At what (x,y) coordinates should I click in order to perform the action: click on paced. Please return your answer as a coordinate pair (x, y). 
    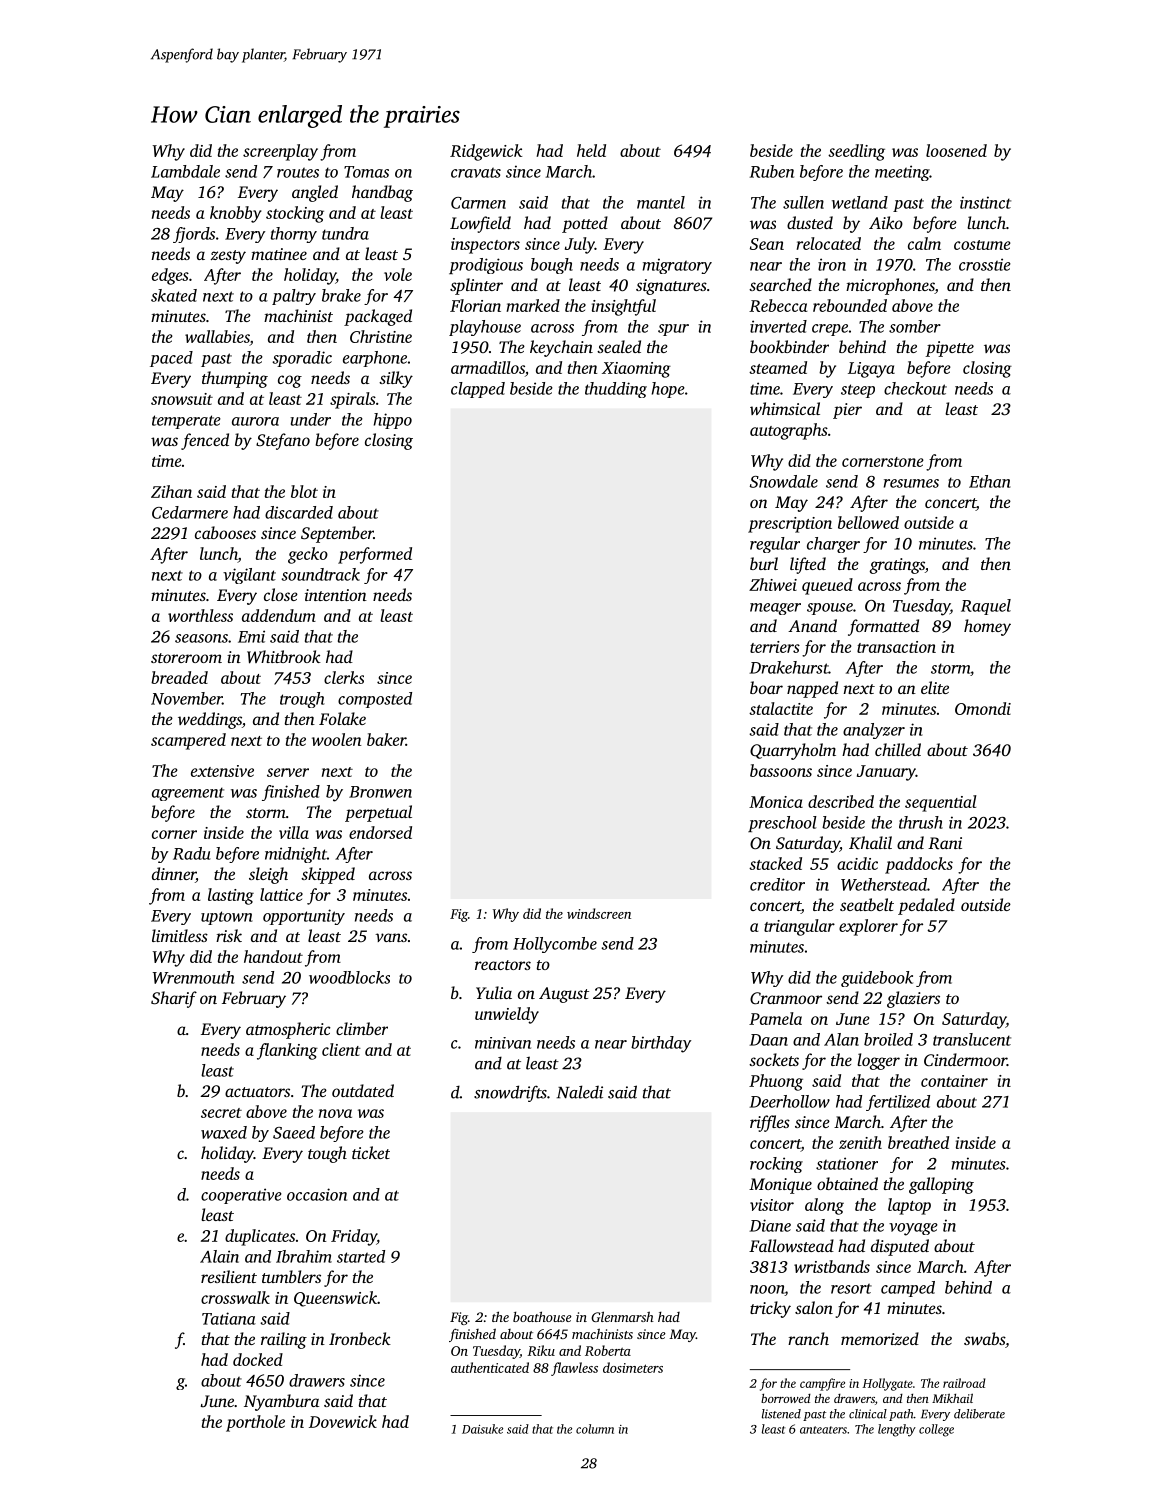
    Looking at the image, I should click on (171, 359).
